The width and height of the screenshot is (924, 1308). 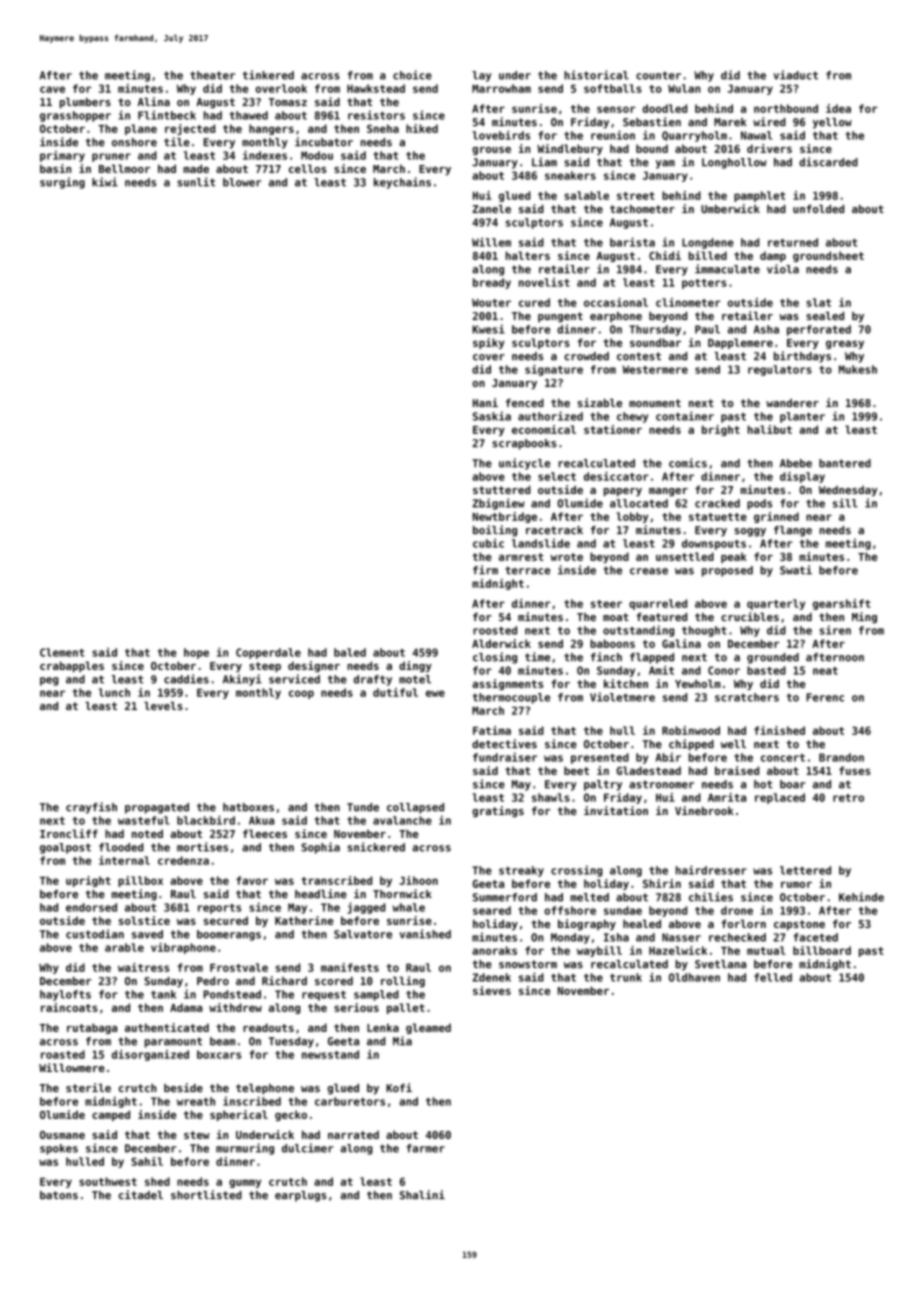 What do you see at coordinates (206, 1195) in the screenshot?
I see `shortlisted` at bounding box center [206, 1195].
